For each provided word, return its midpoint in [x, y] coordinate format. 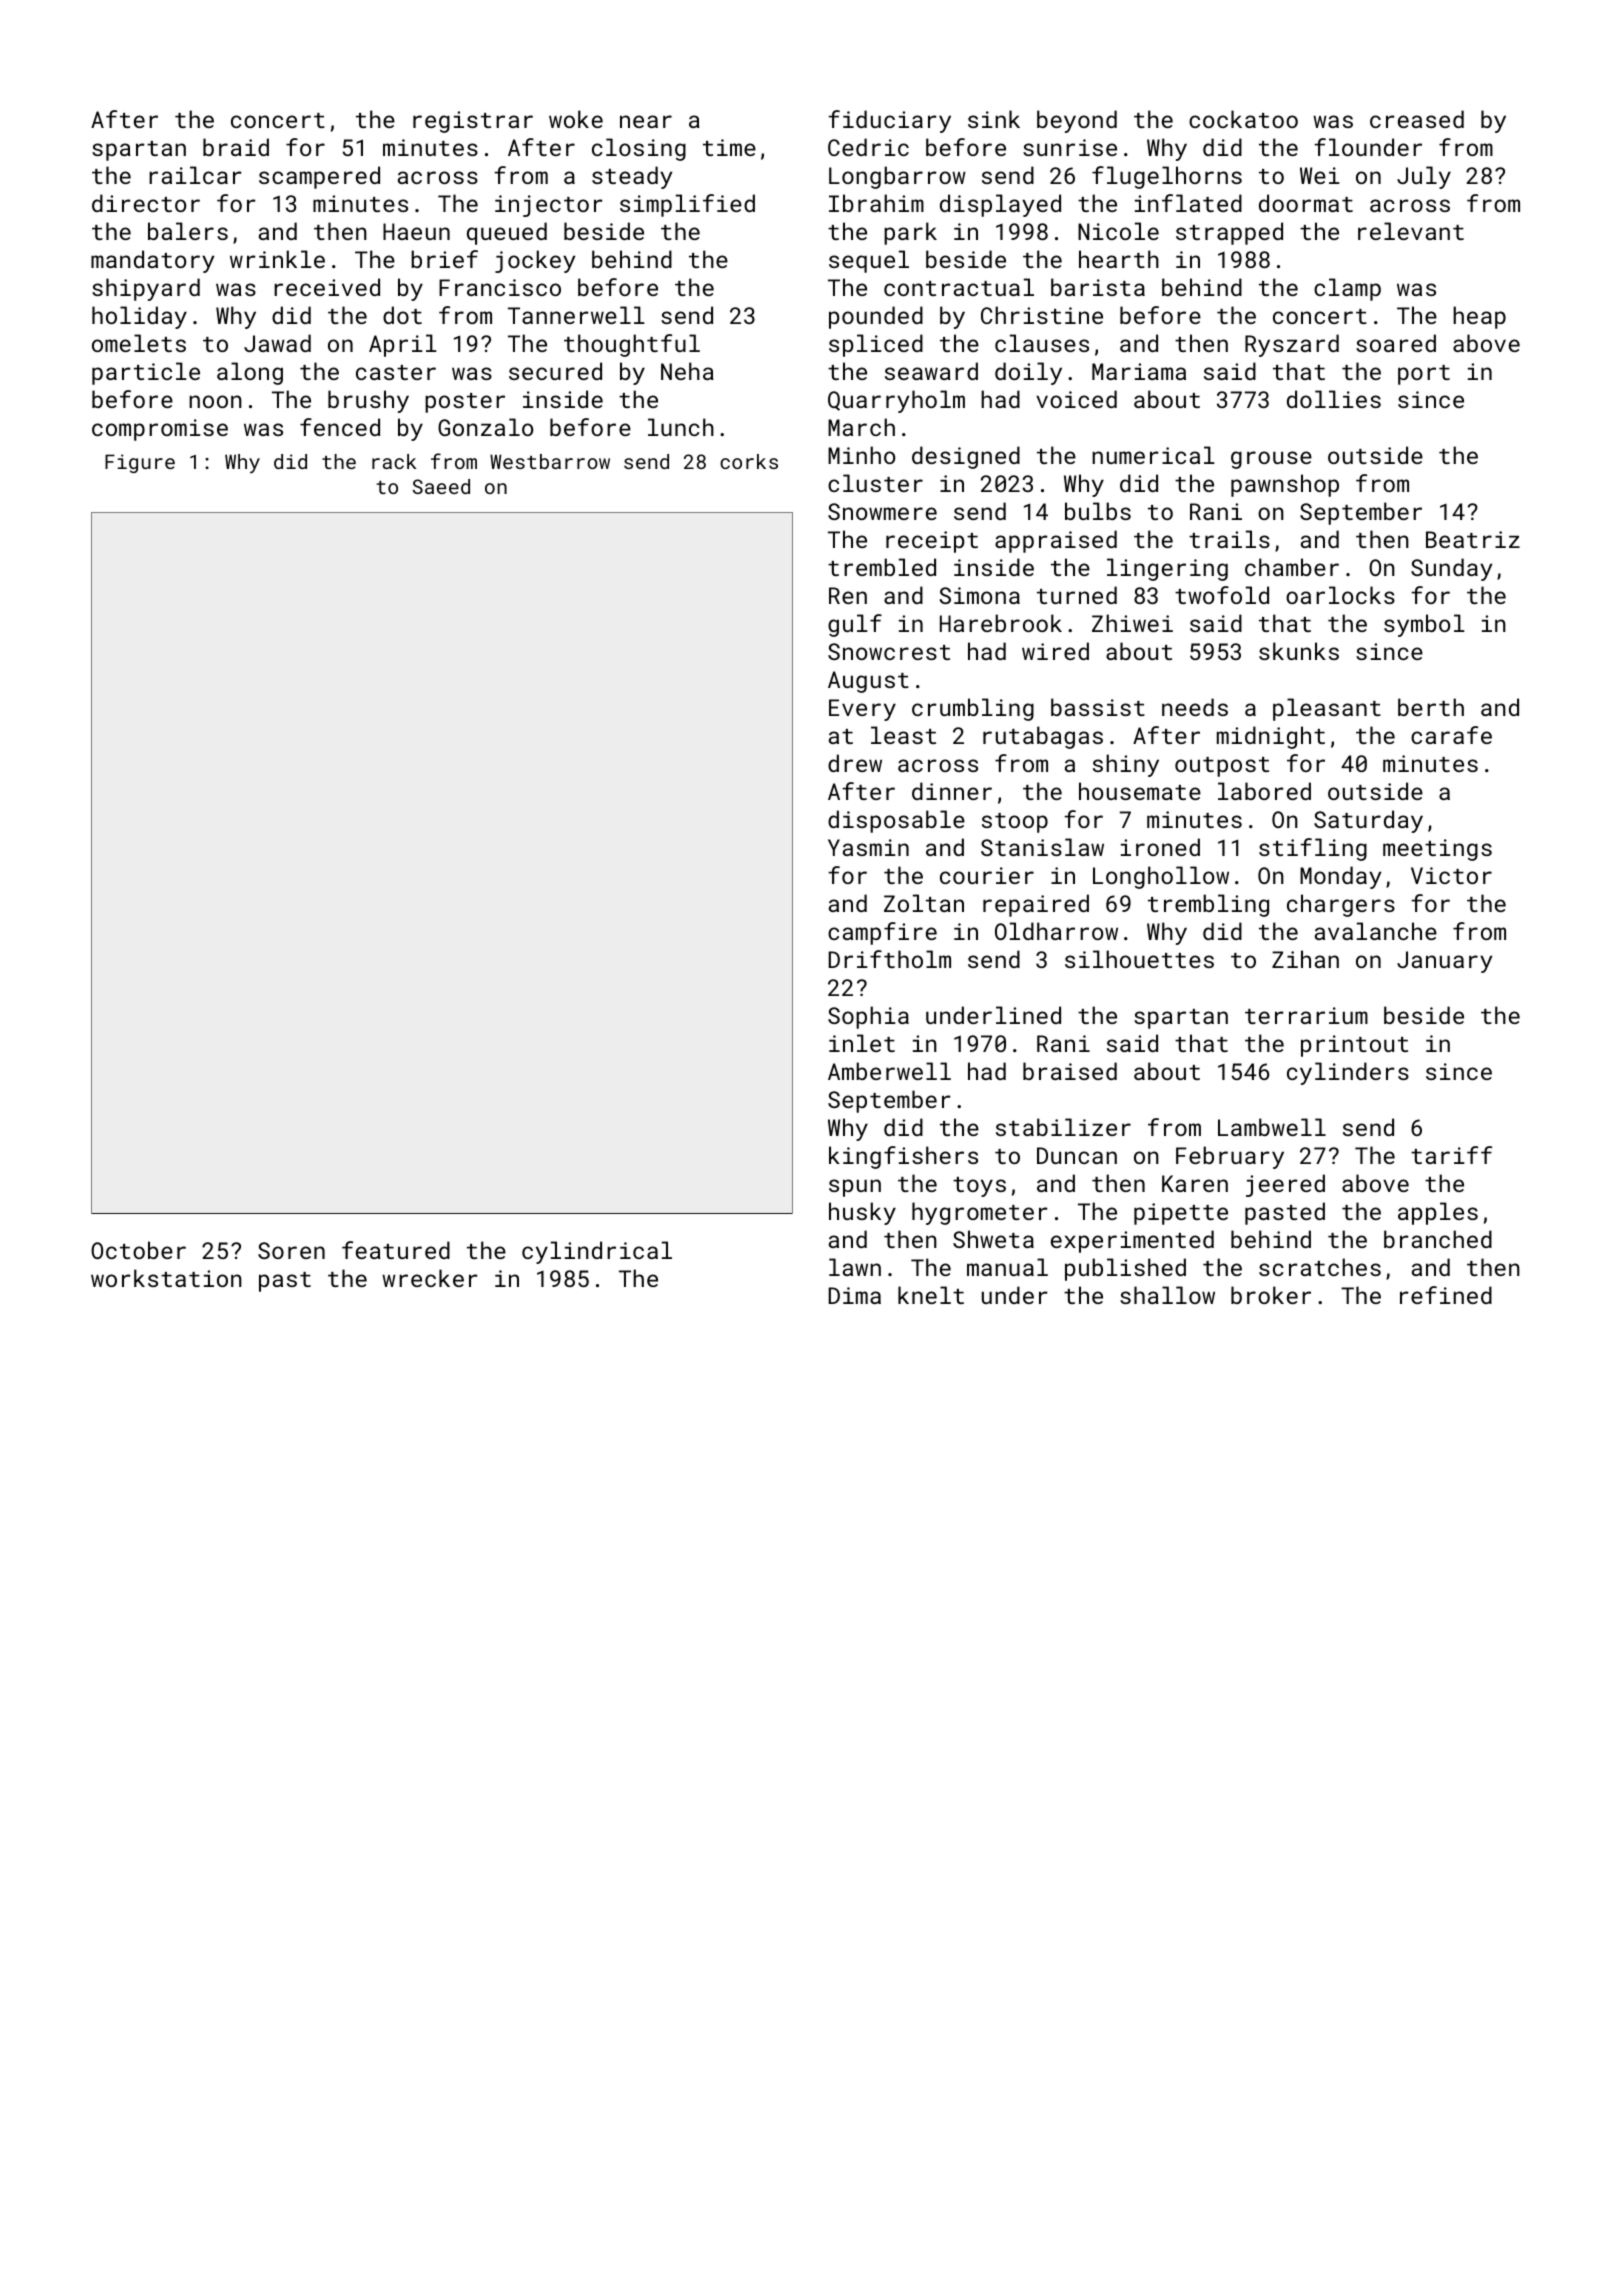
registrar [473, 122]
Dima [855, 1295]
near [646, 121]
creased [1417, 119]
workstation [166, 1278]
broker [1271, 1295]
